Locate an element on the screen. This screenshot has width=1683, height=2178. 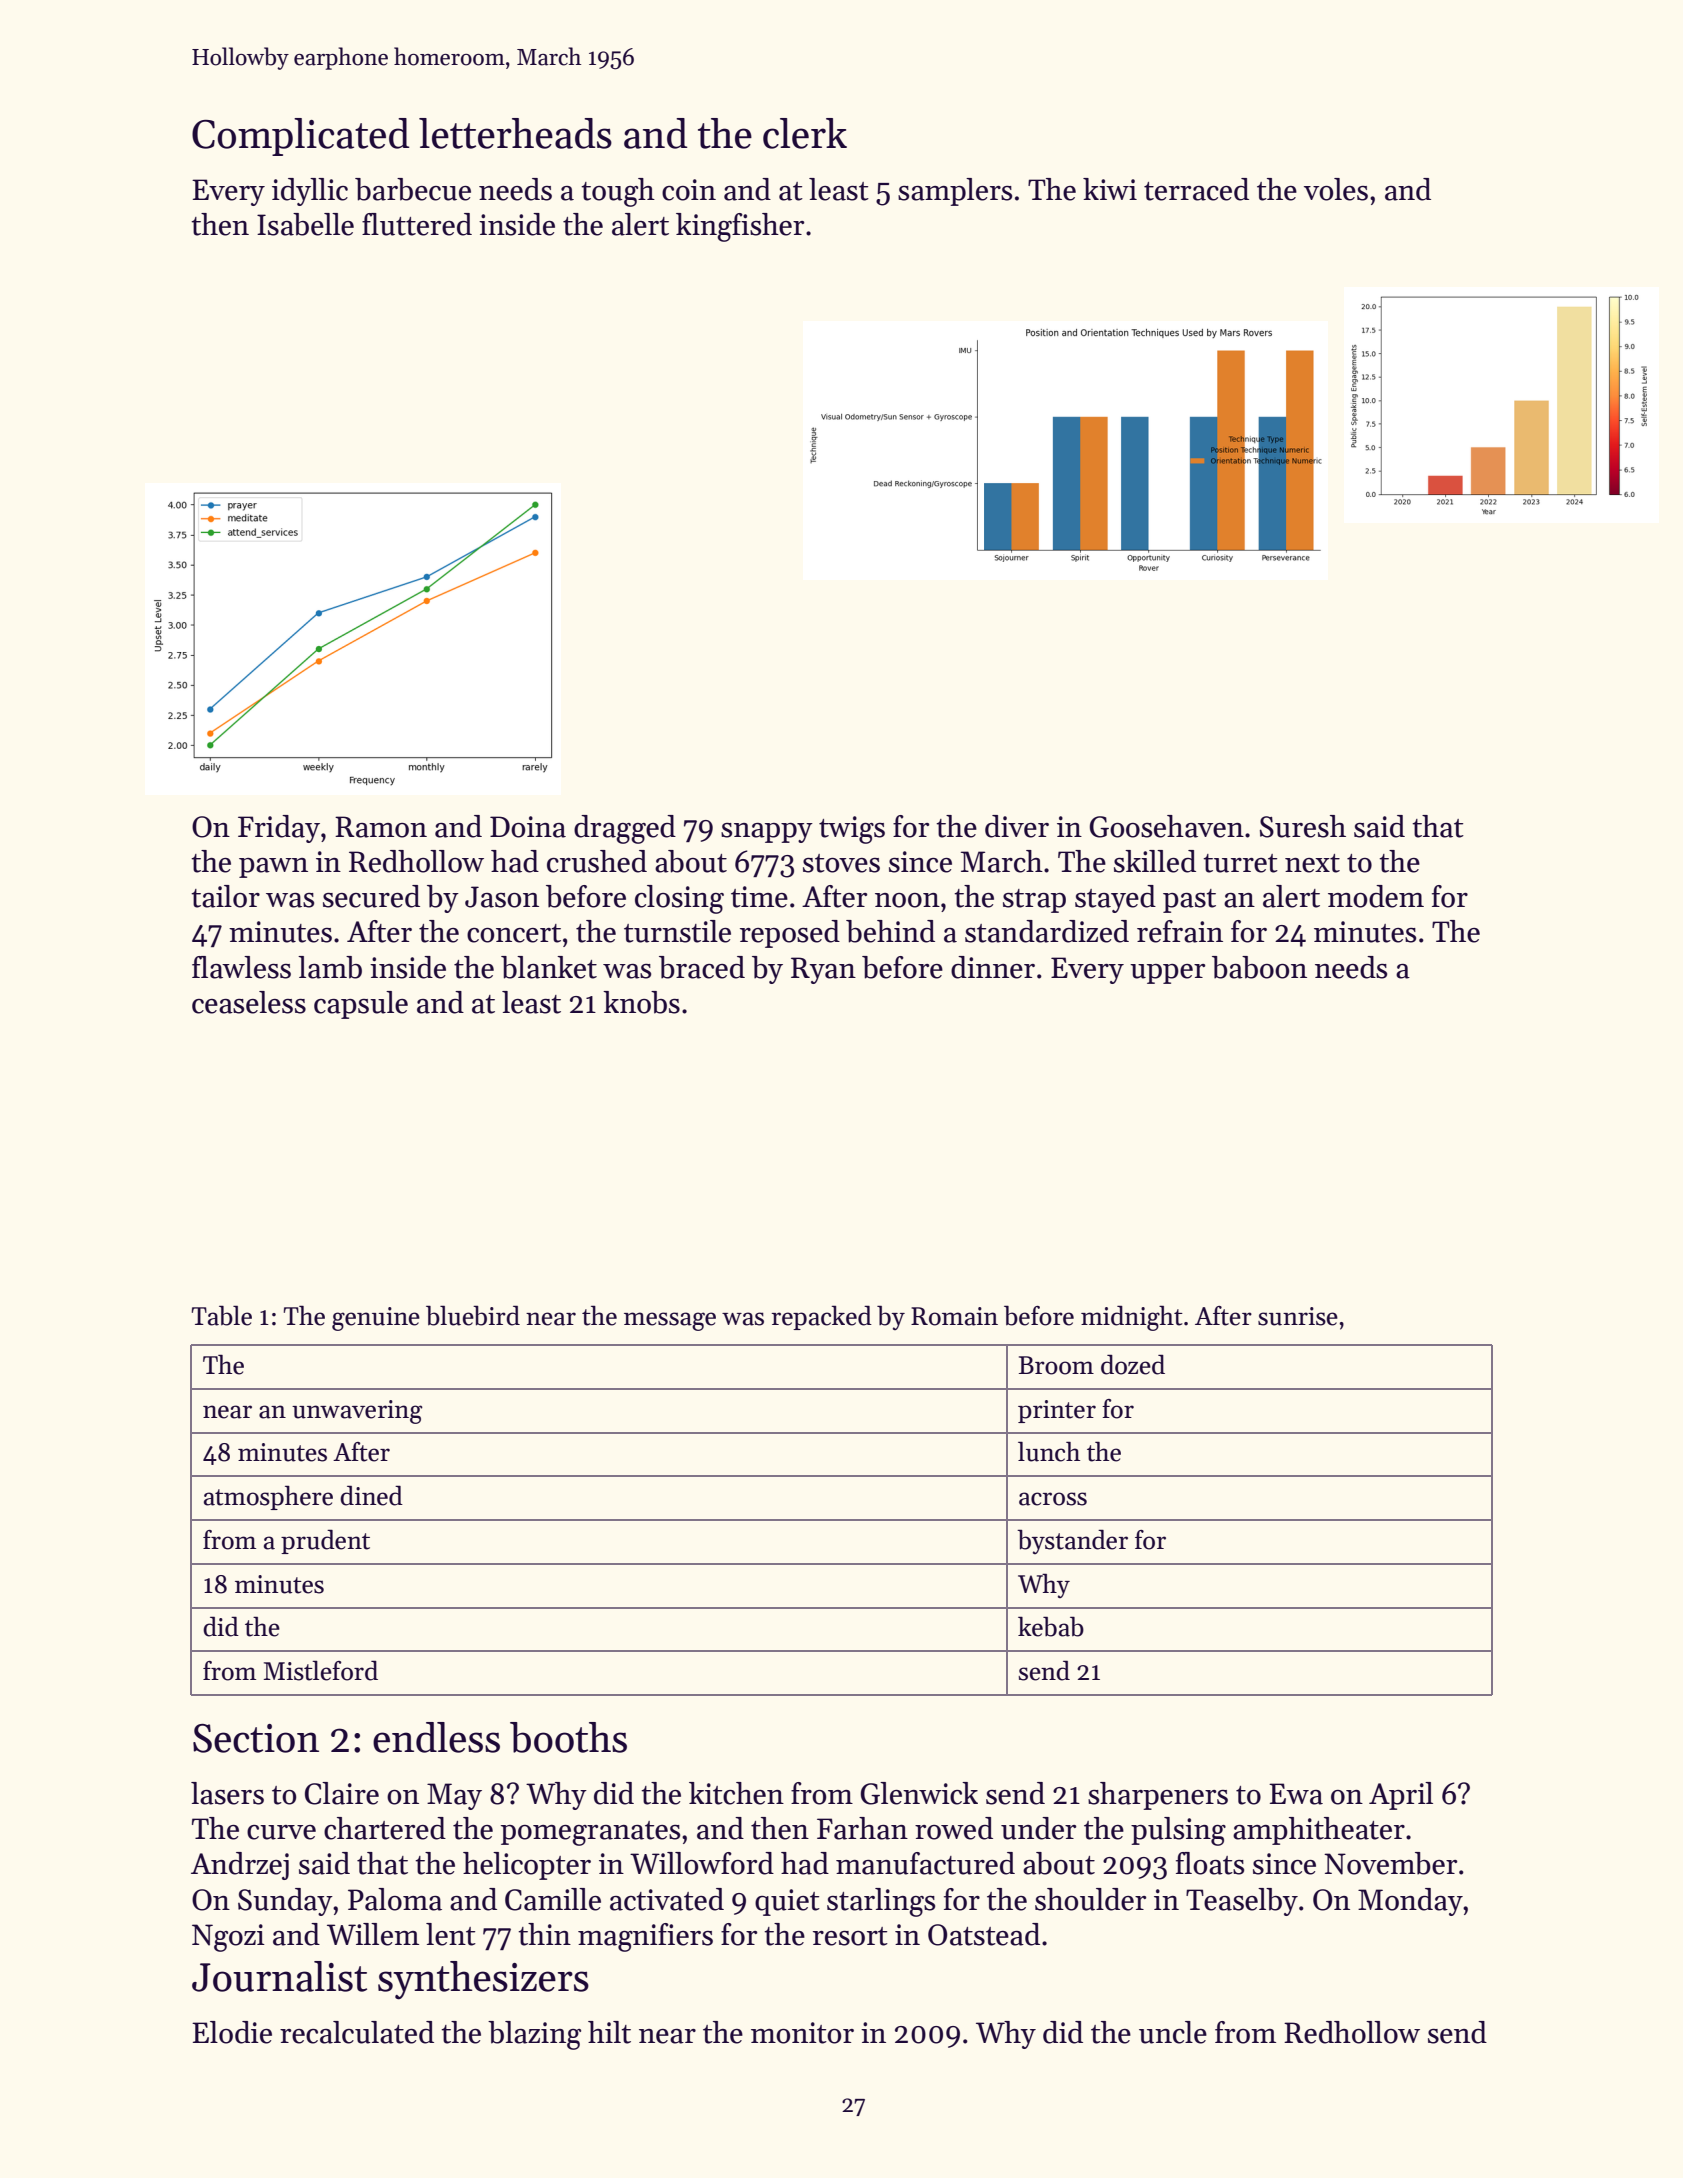
terraced is located at coordinates (1196, 189).
